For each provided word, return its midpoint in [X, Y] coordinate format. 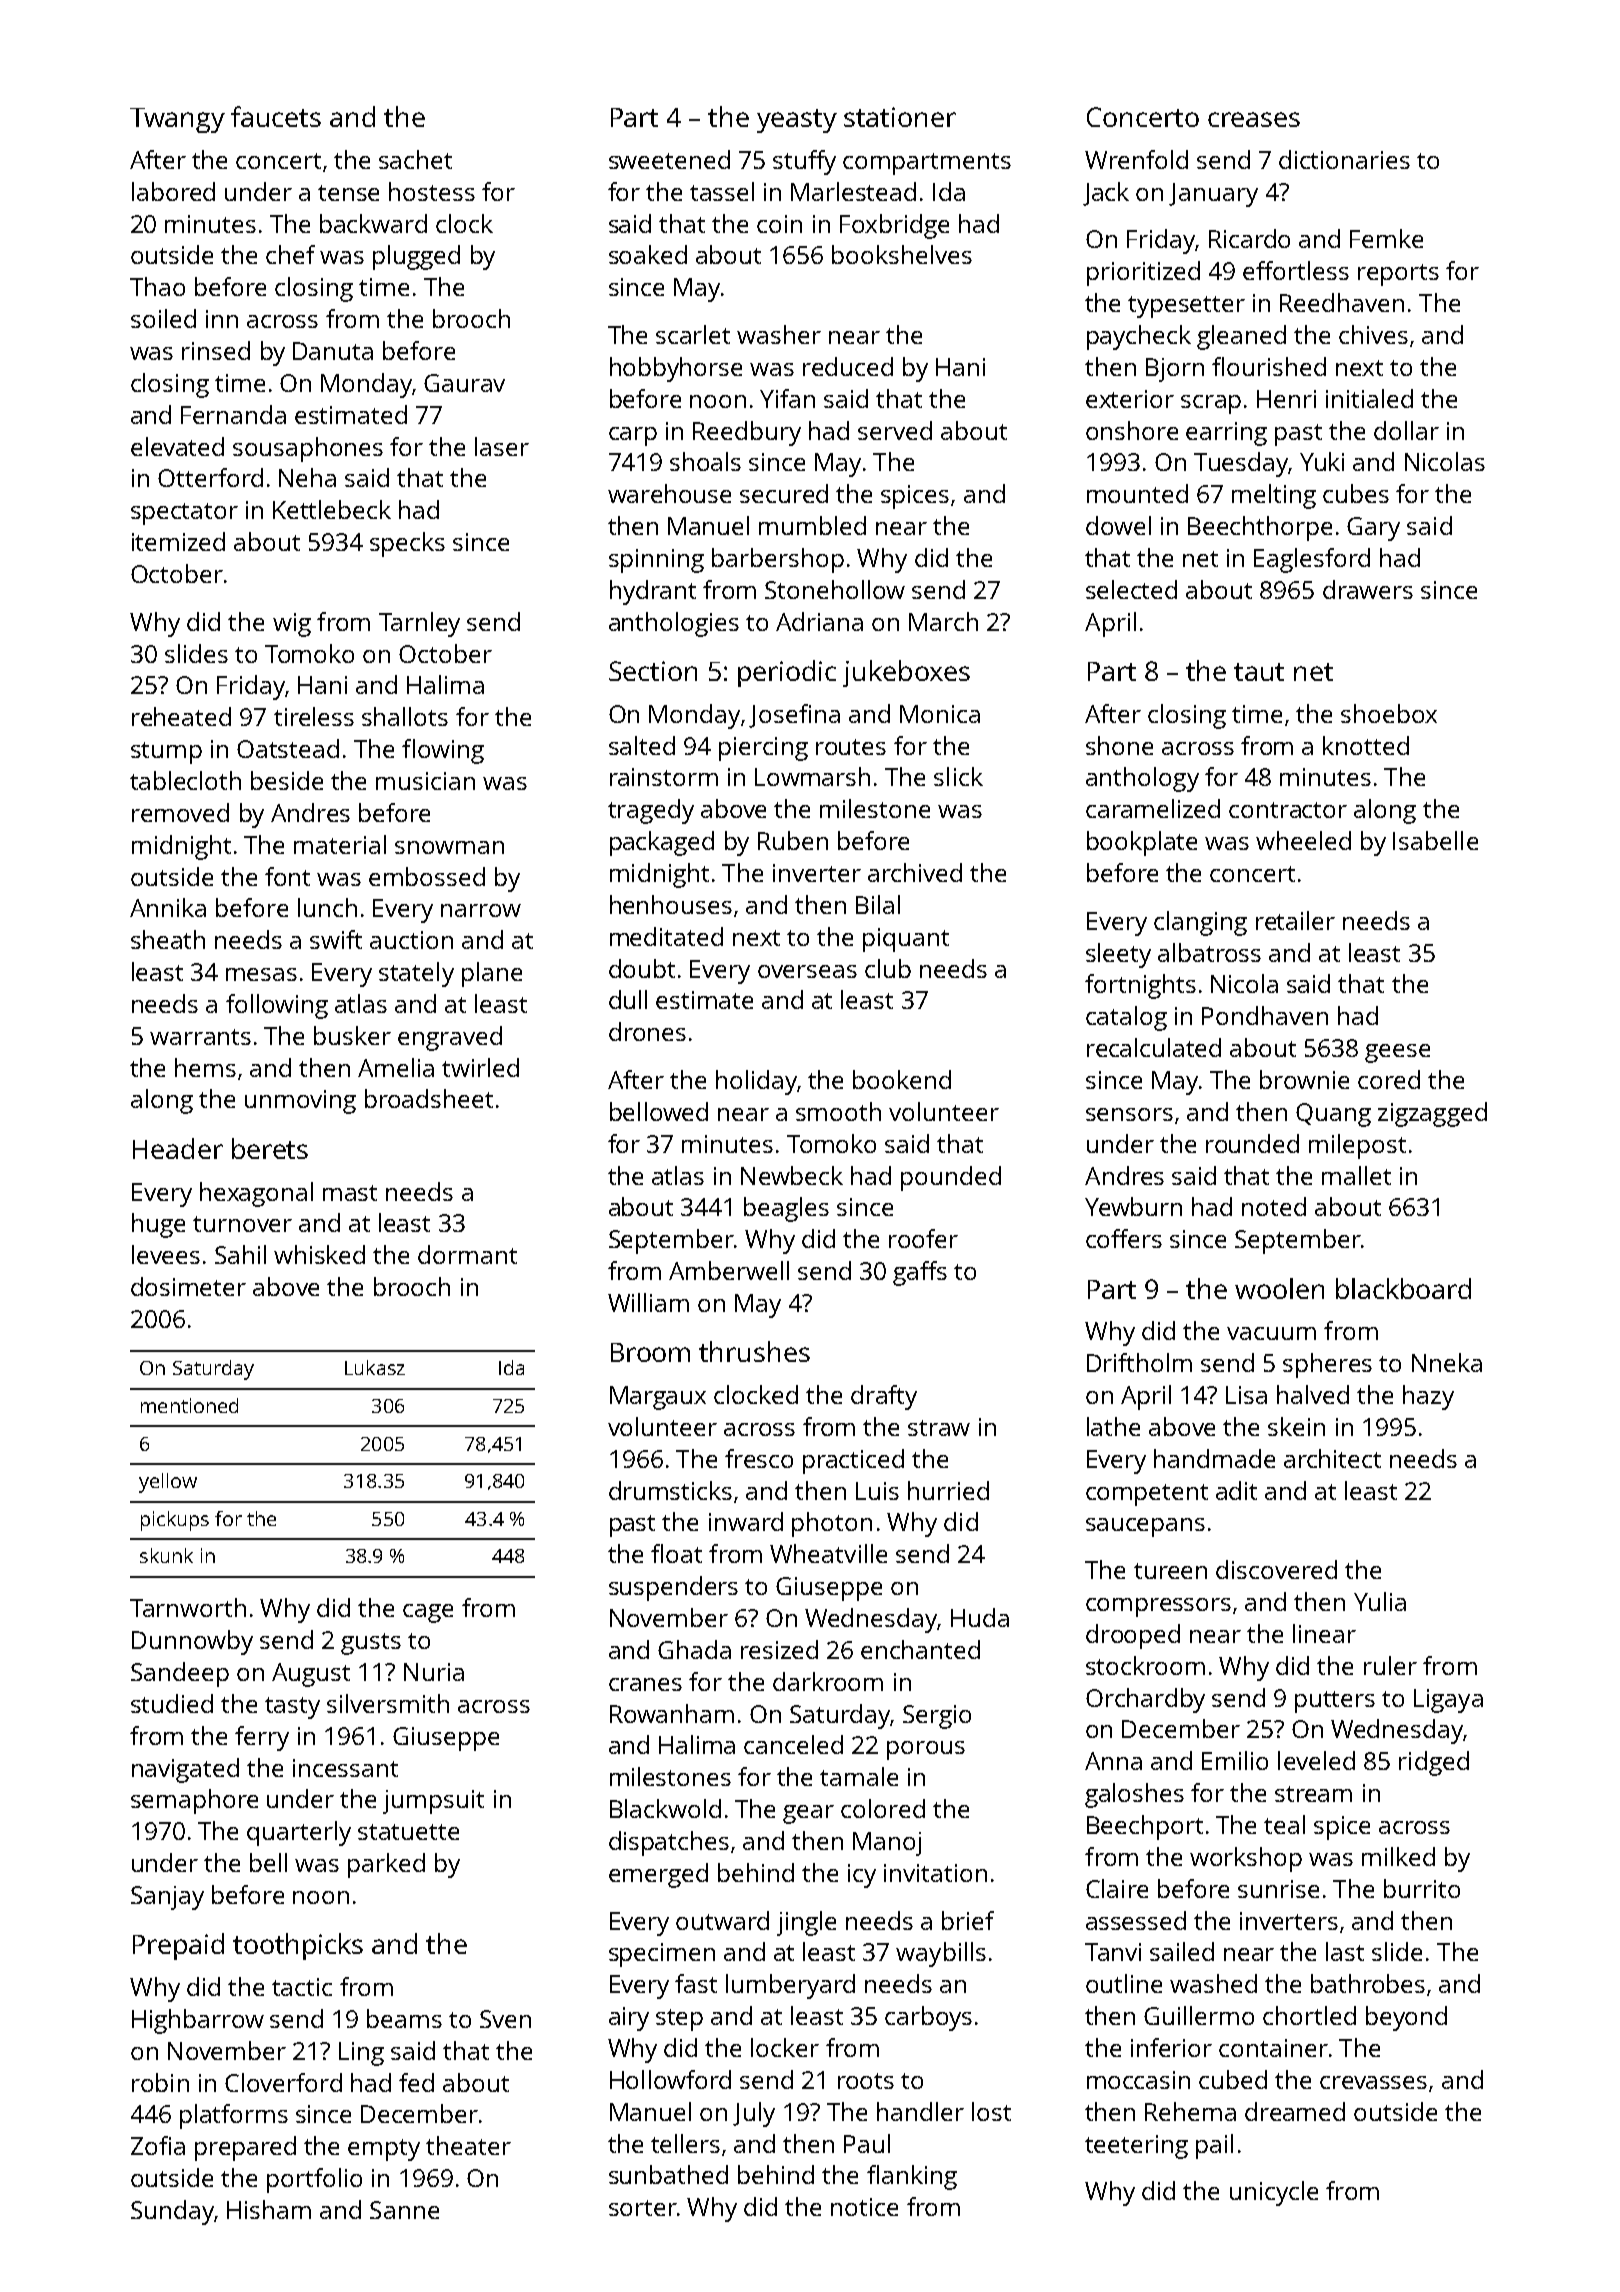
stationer [900, 117]
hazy [1428, 1397]
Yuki [1322, 461]
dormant [467, 1254]
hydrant [653, 592]
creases [1254, 119]
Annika [168, 907]
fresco [759, 1458]
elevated [177, 446]
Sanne [404, 2210]
